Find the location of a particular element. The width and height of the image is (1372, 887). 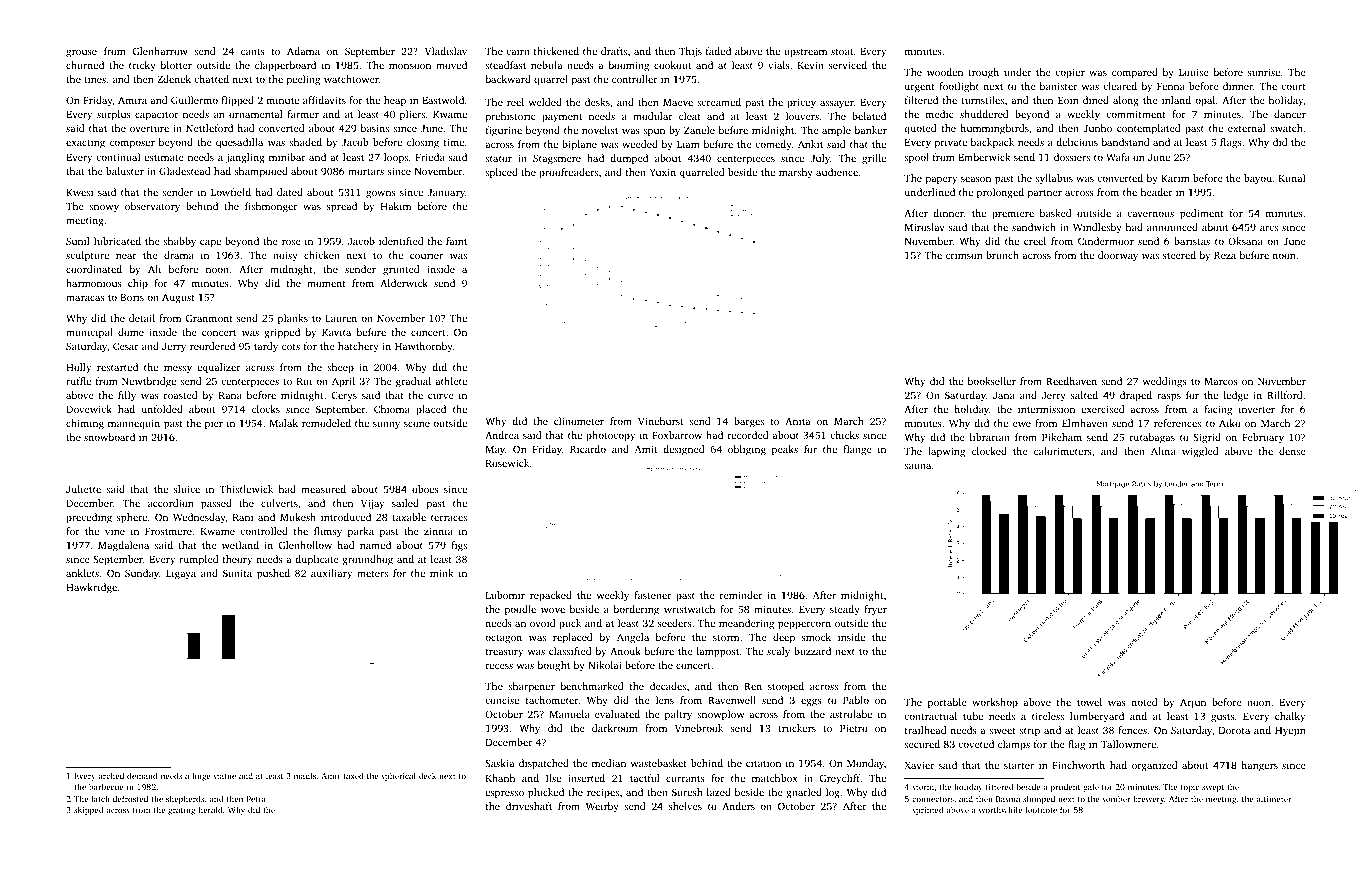

grating is located at coordinates (181, 811).
